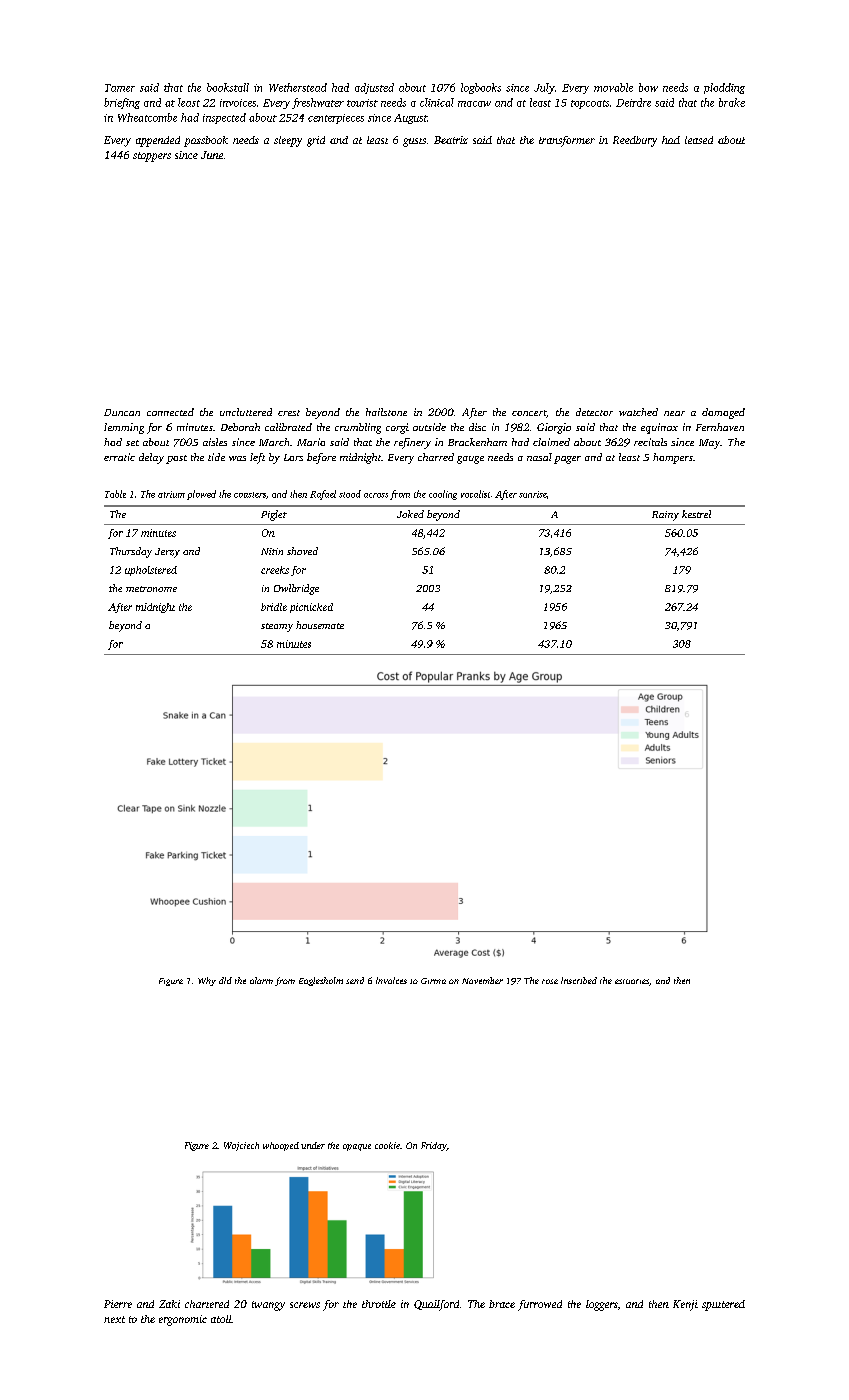 The width and height of the screenshot is (849, 1400). I want to click on estuaries, so click(632, 981).
